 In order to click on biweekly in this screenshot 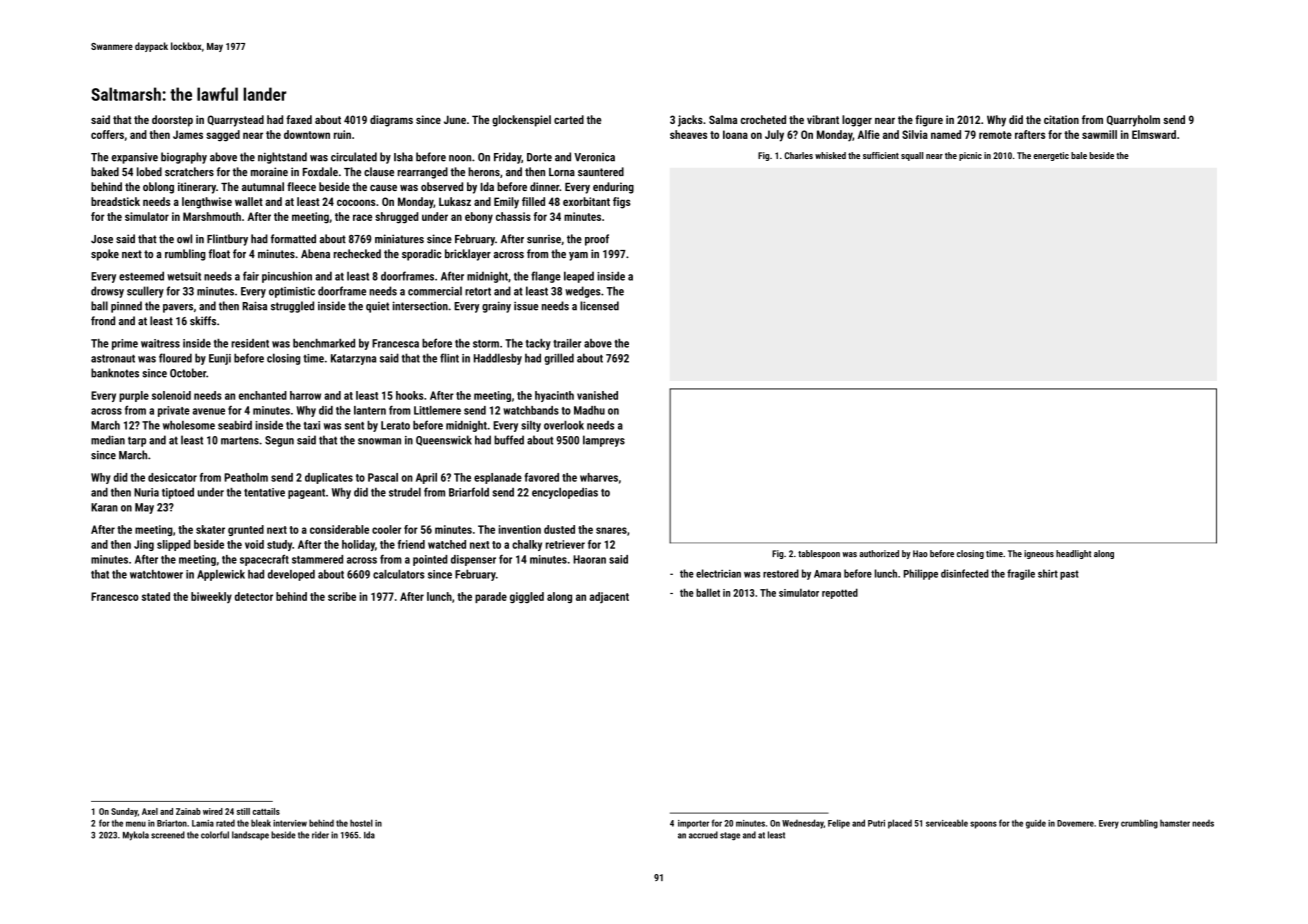, I will do `click(211, 597)`.
